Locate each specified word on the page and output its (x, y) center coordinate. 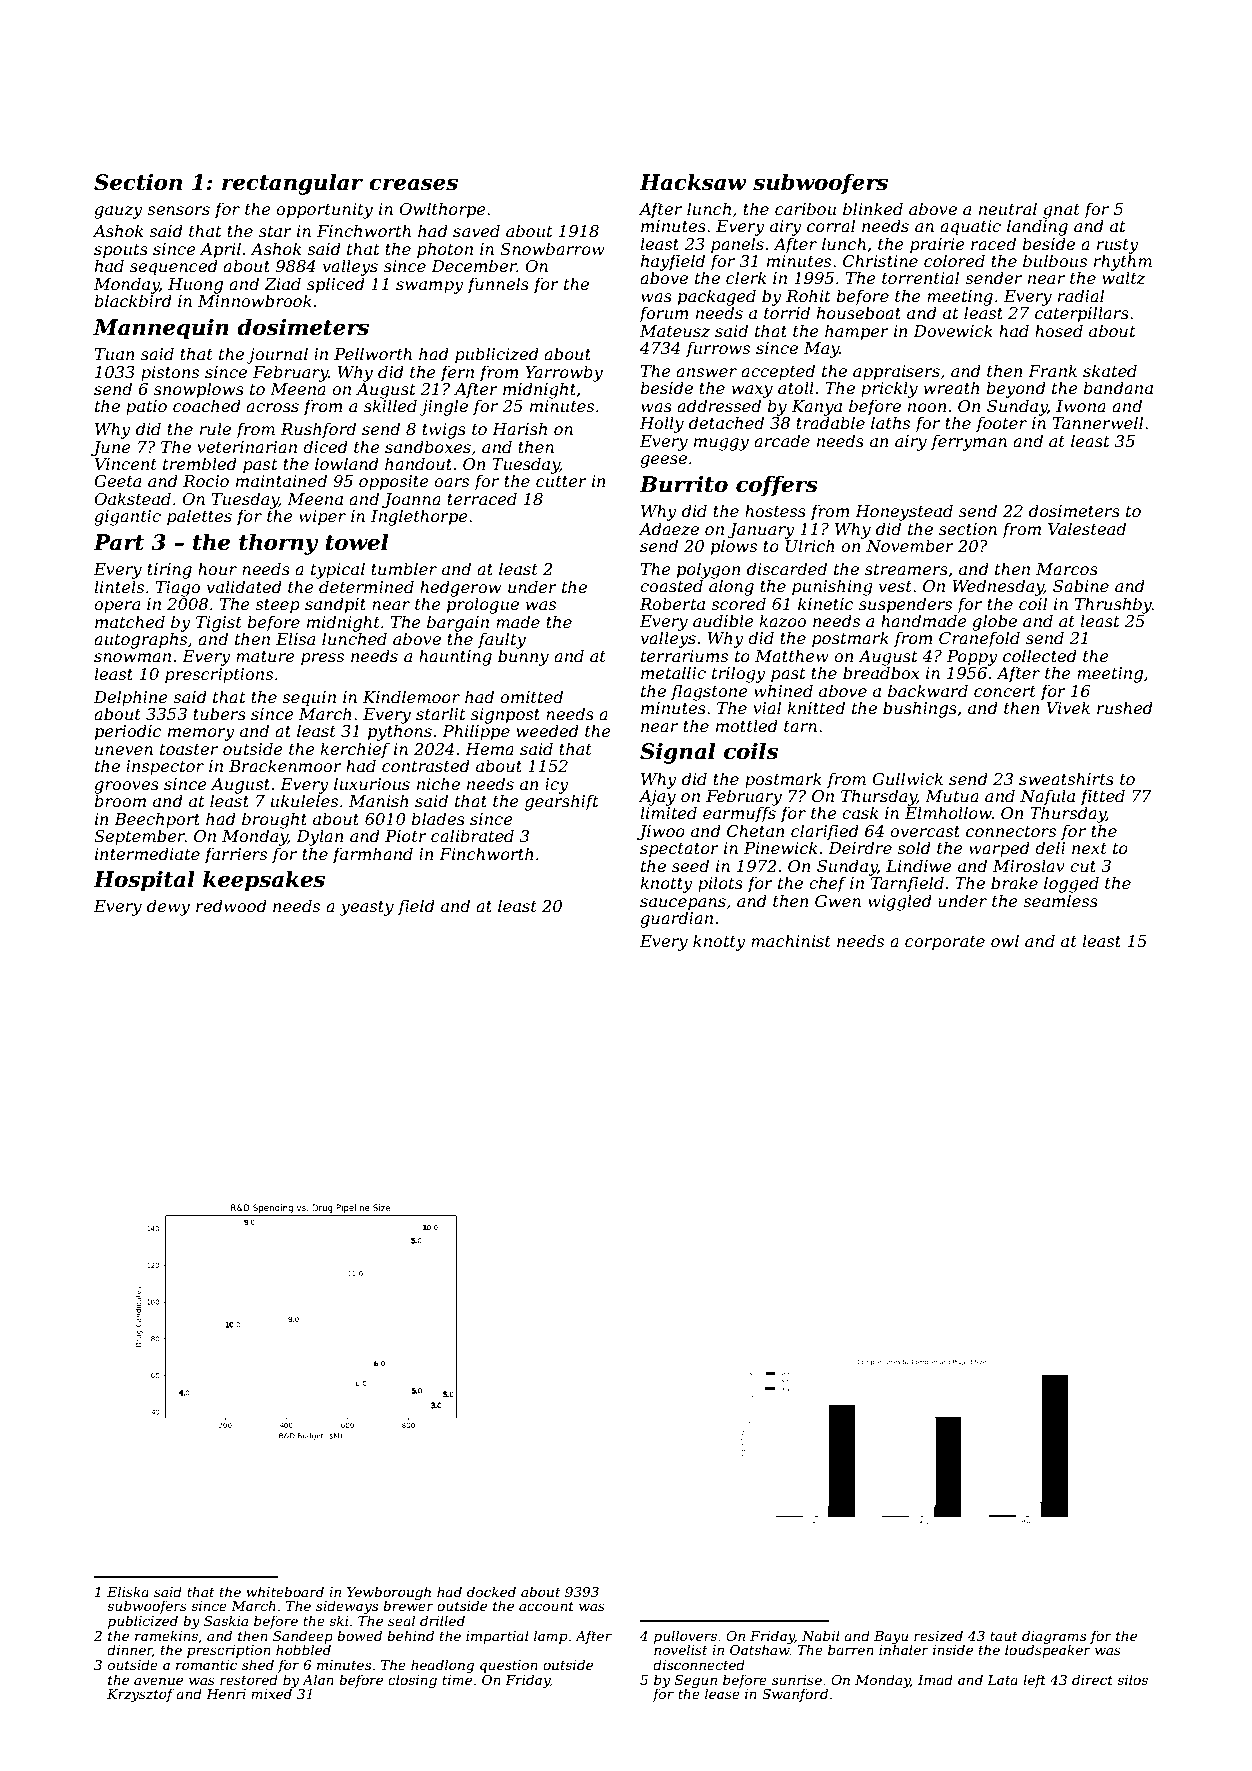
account (546, 1606)
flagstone (709, 692)
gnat (1061, 211)
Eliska (128, 1591)
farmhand (372, 855)
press (322, 659)
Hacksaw (693, 182)
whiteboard (285, 1591)
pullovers (685, 1637)
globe (994, 622)
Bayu (891, 1637)
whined (783, 690)
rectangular (292, 184)
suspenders (905, 605)
